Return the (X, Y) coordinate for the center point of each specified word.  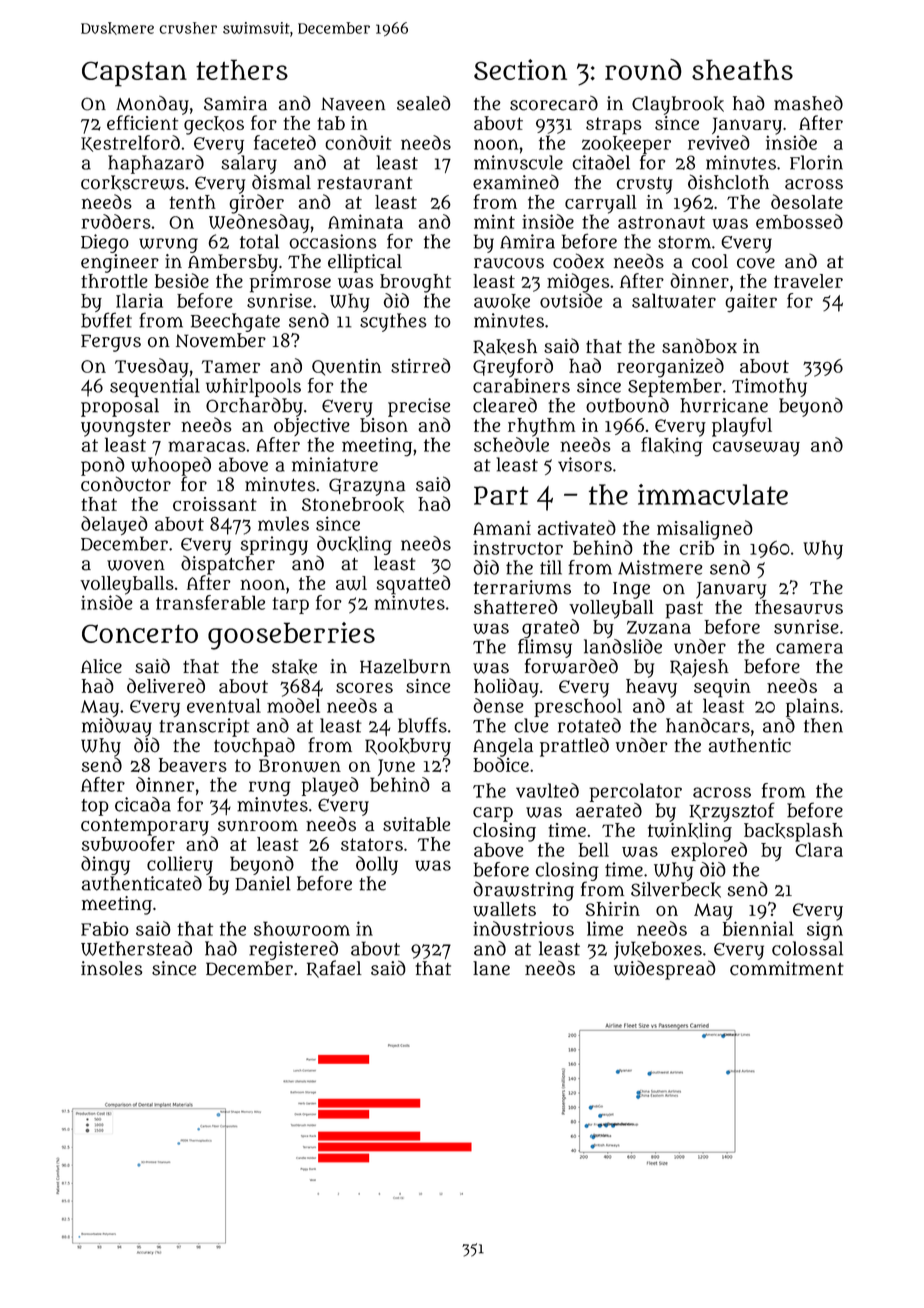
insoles (111, 968)
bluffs (422, 725)
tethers (242, 69)
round (643, 69)
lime (605, 928)
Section (520, 69)
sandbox (699, 346)
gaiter (751, 303)
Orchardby (254, 407)
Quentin (347, 367)
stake (294, 667)
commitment (787, 968)
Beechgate (235, 322)
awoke (502, 301)
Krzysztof (732, 812)
